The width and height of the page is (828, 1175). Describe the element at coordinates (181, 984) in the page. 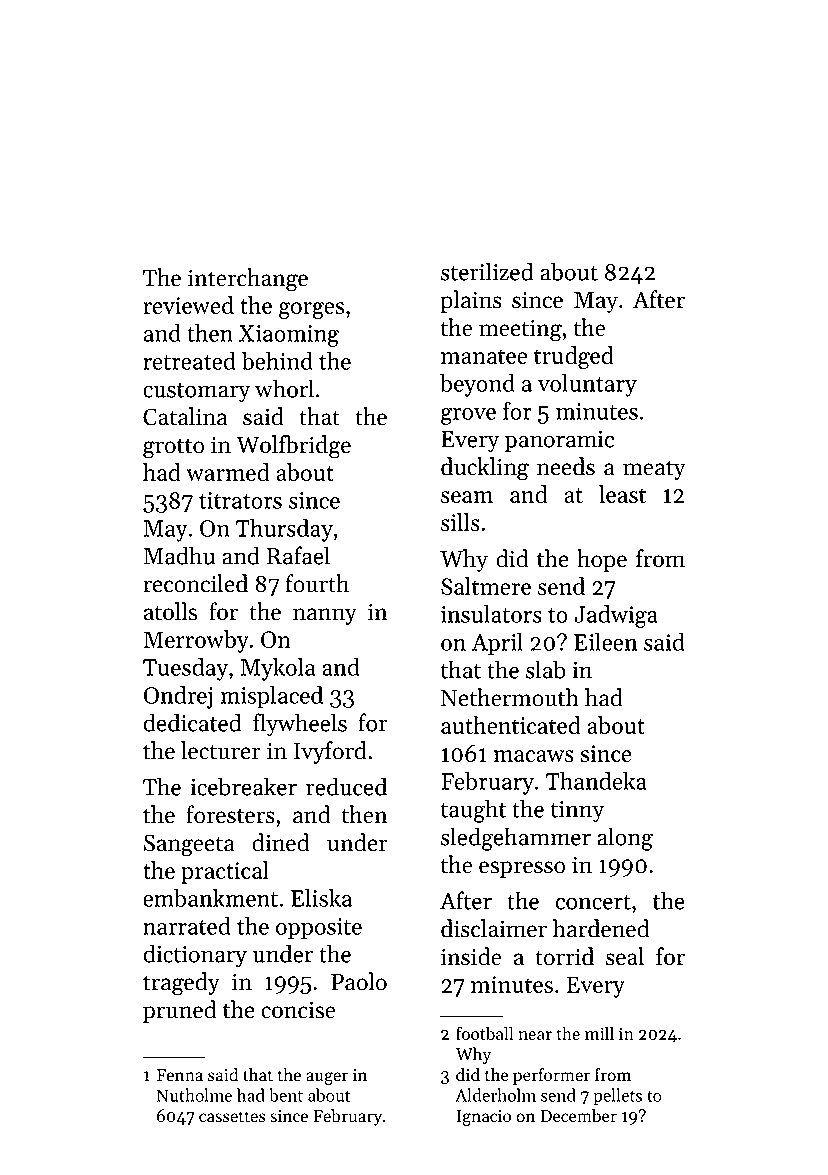

I see `tragedy` at that location.
